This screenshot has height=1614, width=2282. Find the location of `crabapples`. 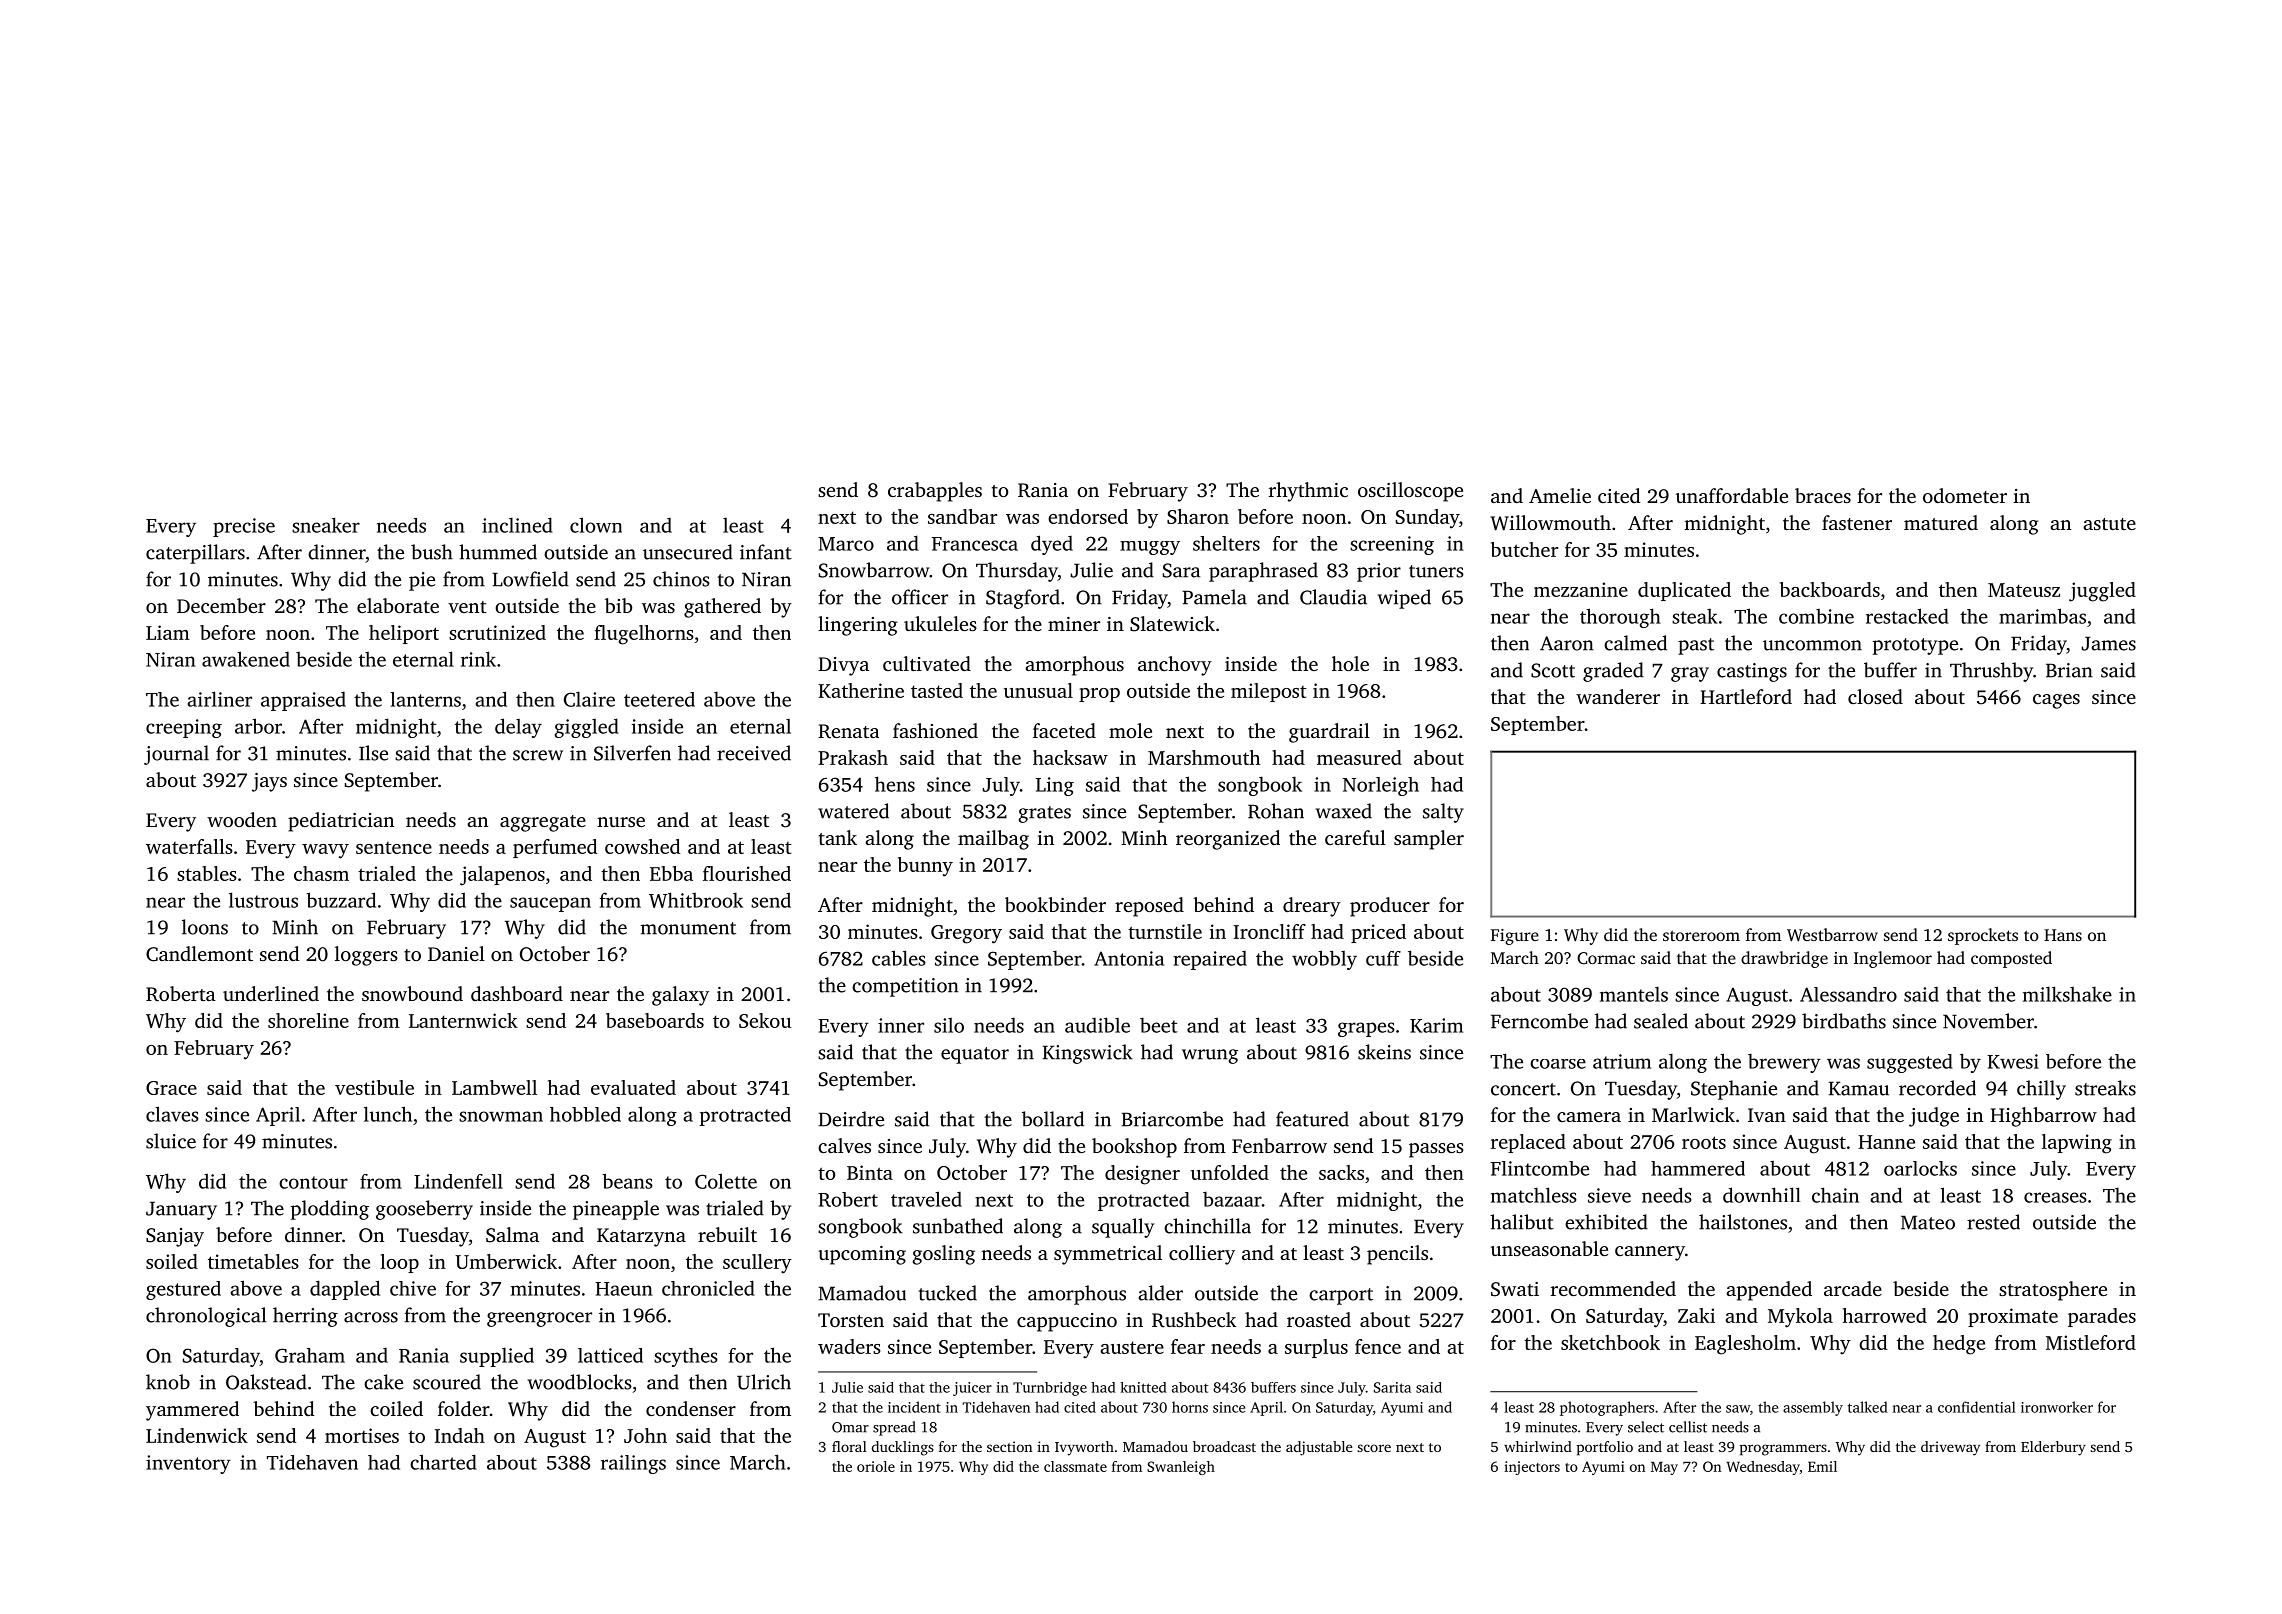

crabapples is located at coordinates (935, 492).
